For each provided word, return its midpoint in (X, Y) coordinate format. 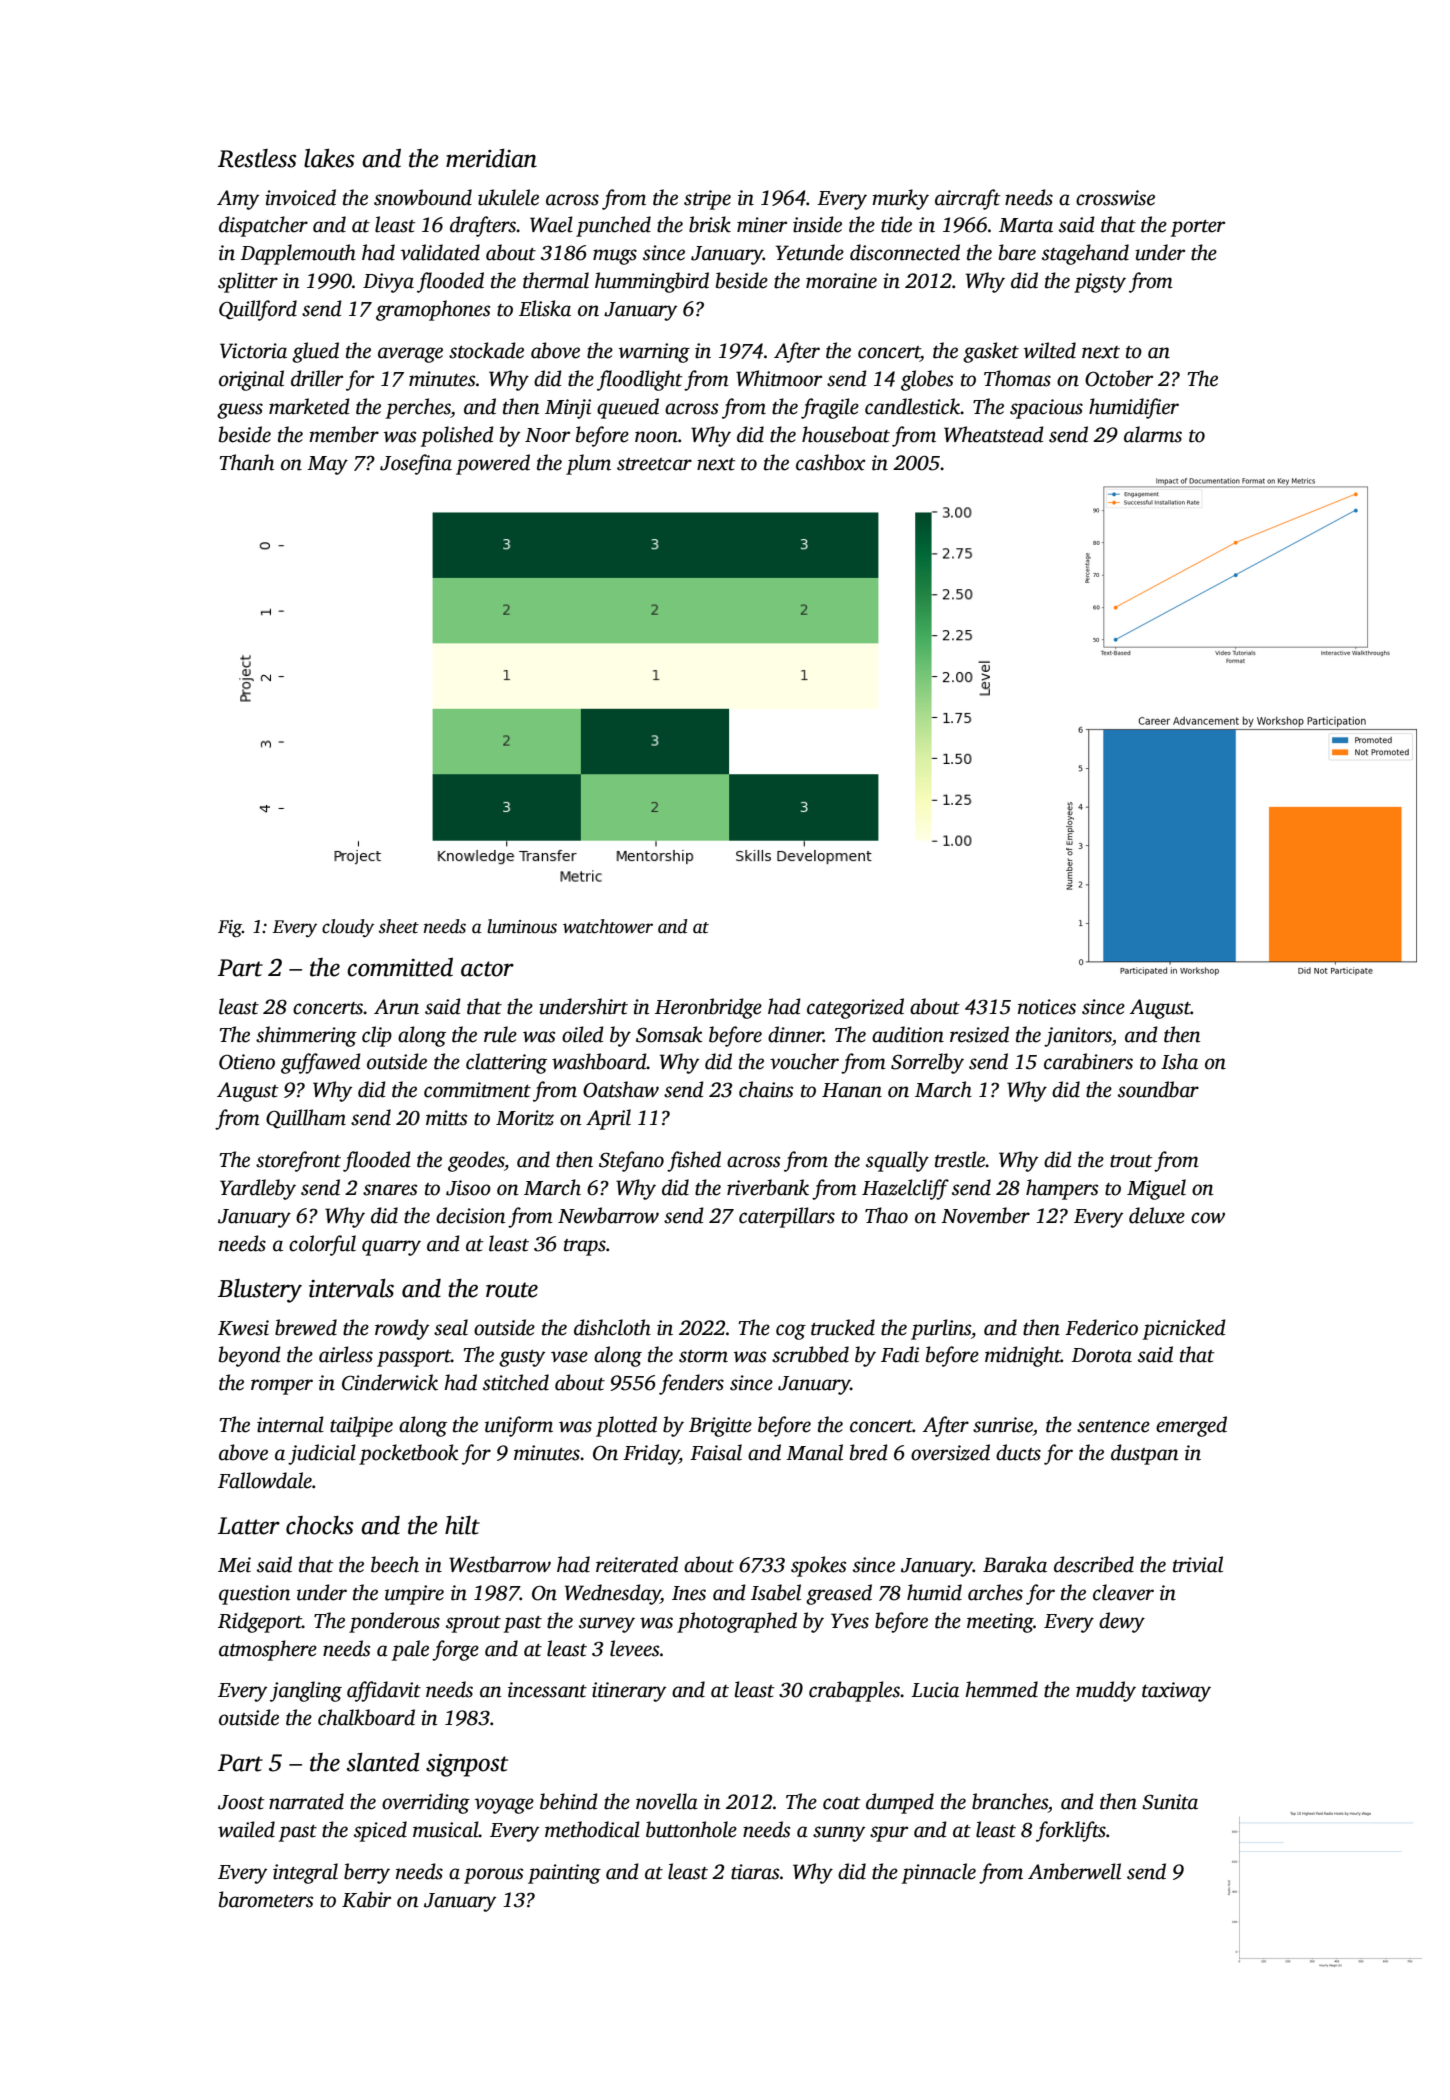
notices (1047, 1007)
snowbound (423, 197)
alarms (1153, 434)
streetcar (654, 464)
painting (564, 1874)
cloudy (348, 928)
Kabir (366, 1899)
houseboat (846, 434)
